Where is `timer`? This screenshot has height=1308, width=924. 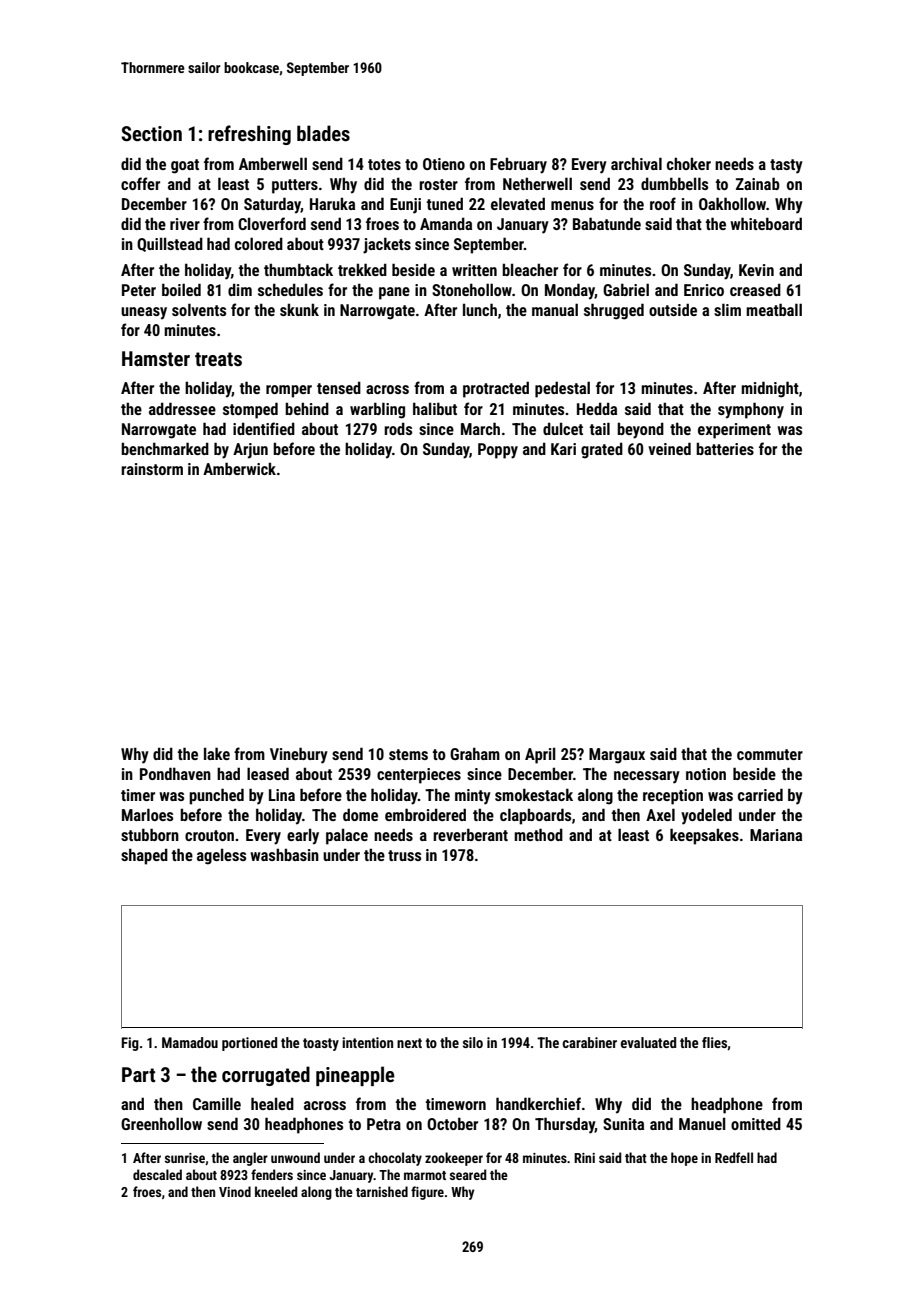
timer is located at coordinates (138, 795).
